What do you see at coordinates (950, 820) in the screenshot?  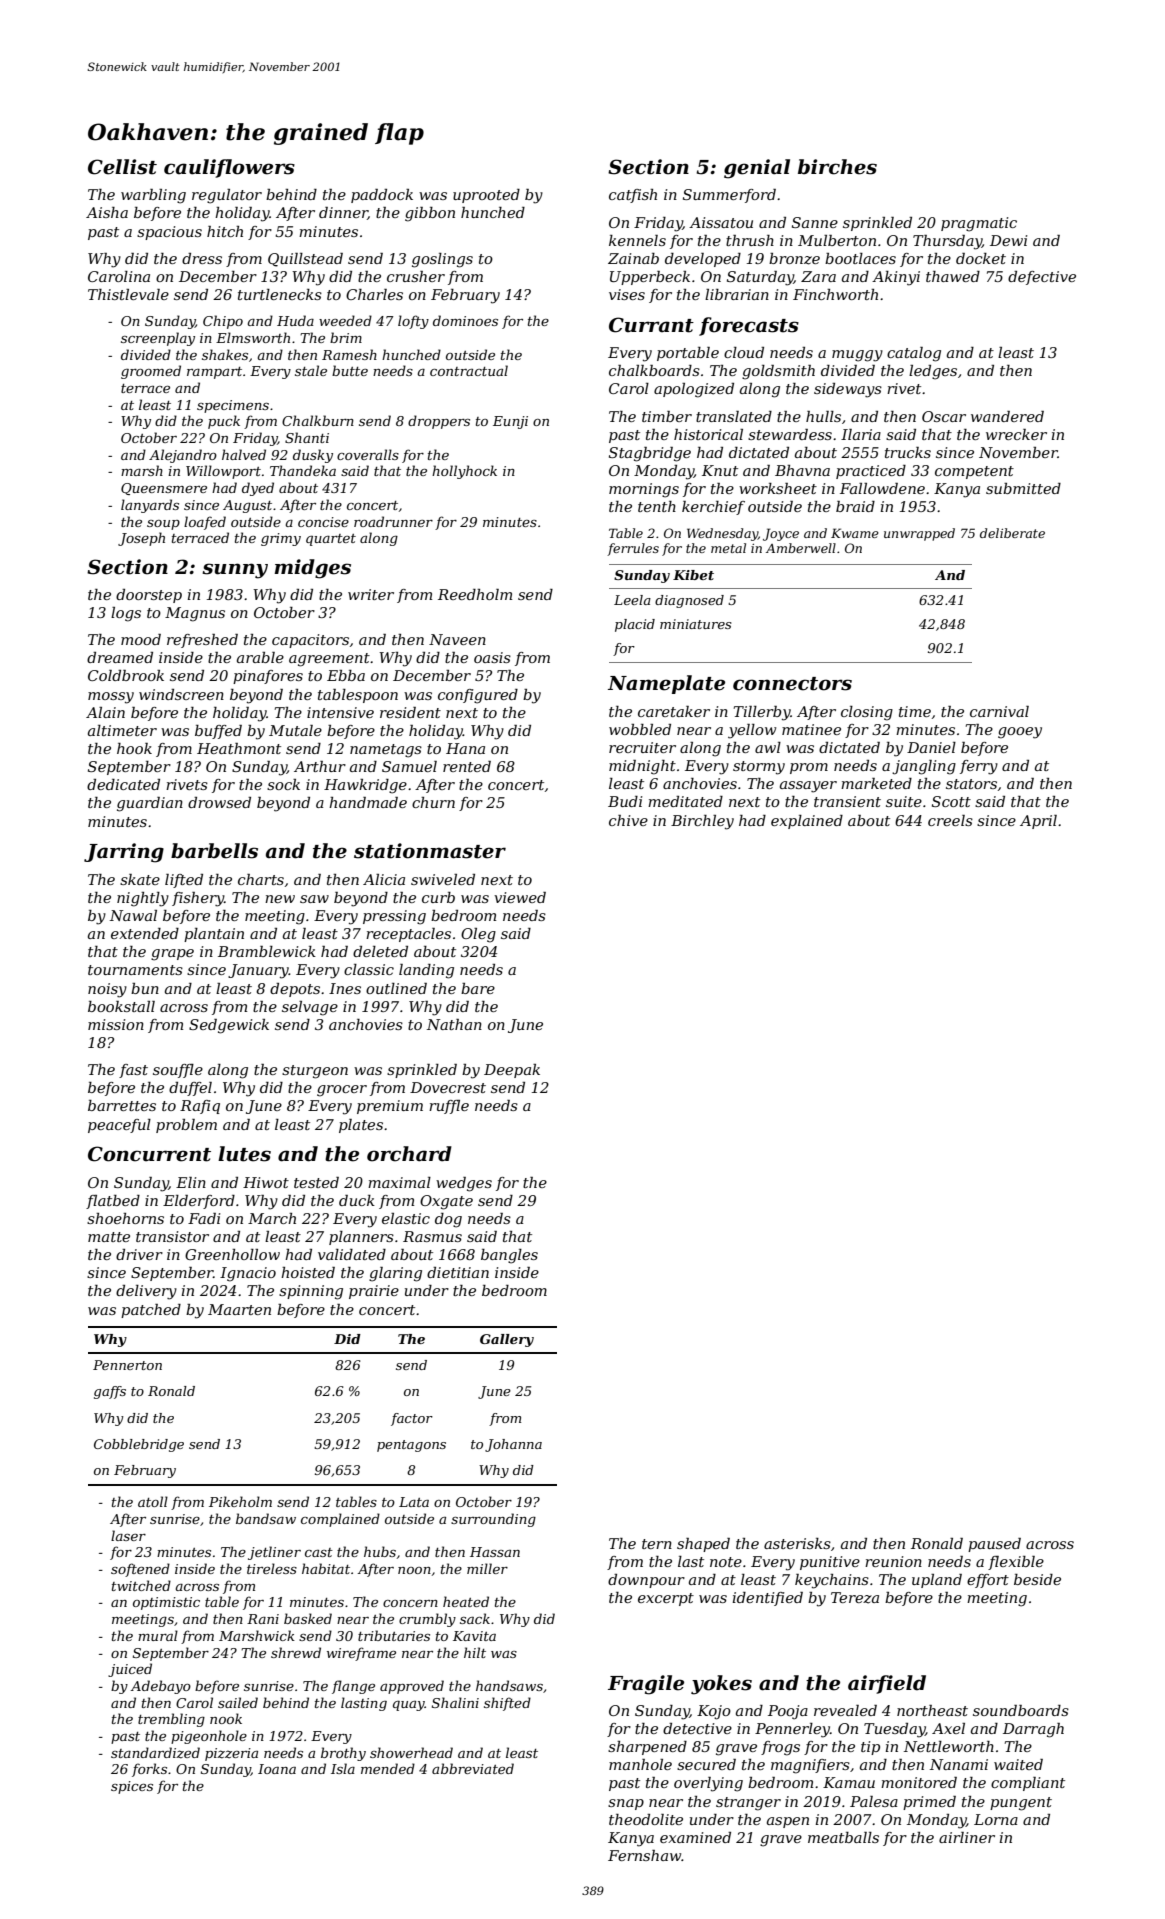 I see `creels` at bounding box center [950, 820].
